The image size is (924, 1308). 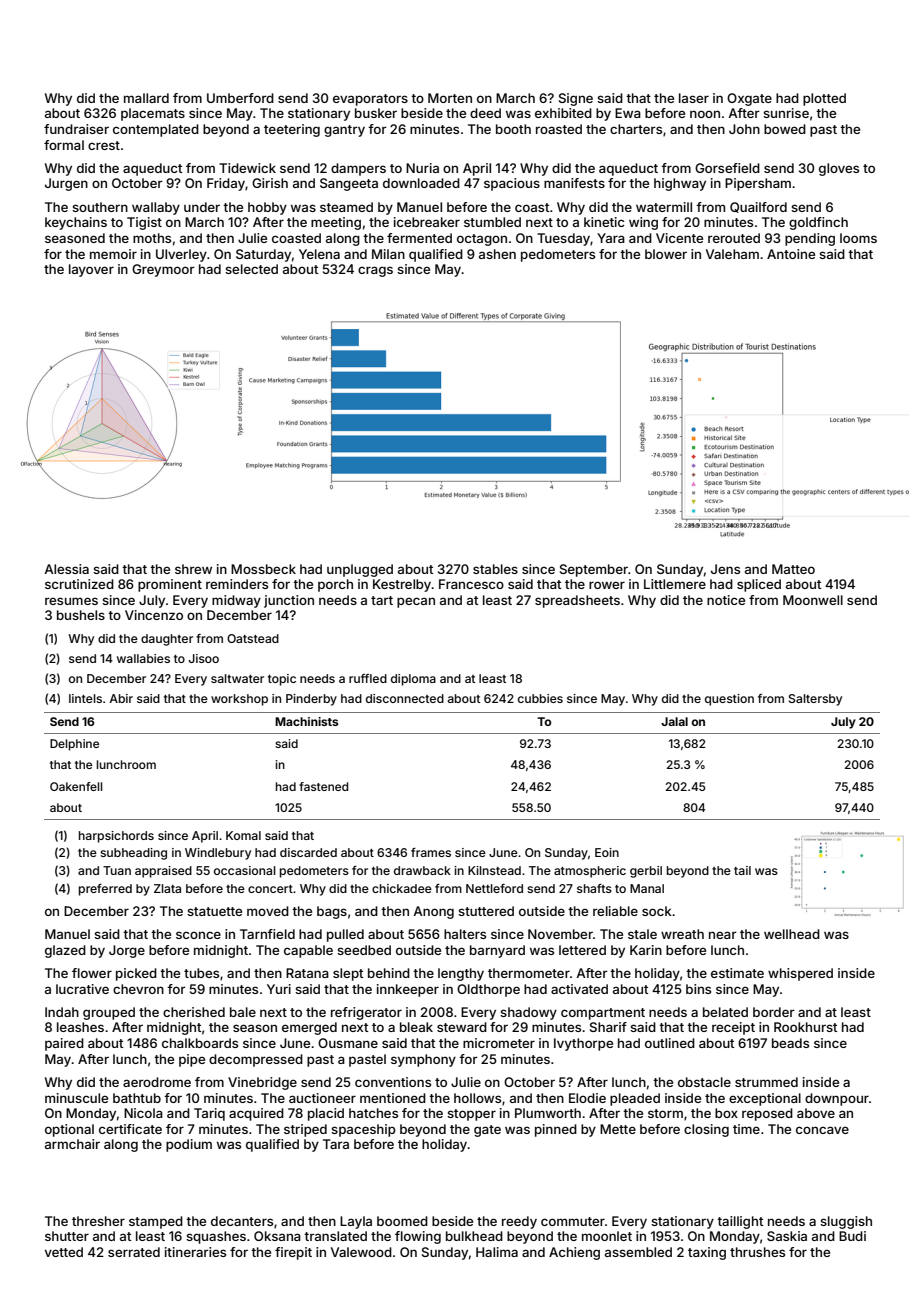 What do you see at coordinates (679, 238) in the page?
I see `Vicente` at bounding box center [679, 238].
